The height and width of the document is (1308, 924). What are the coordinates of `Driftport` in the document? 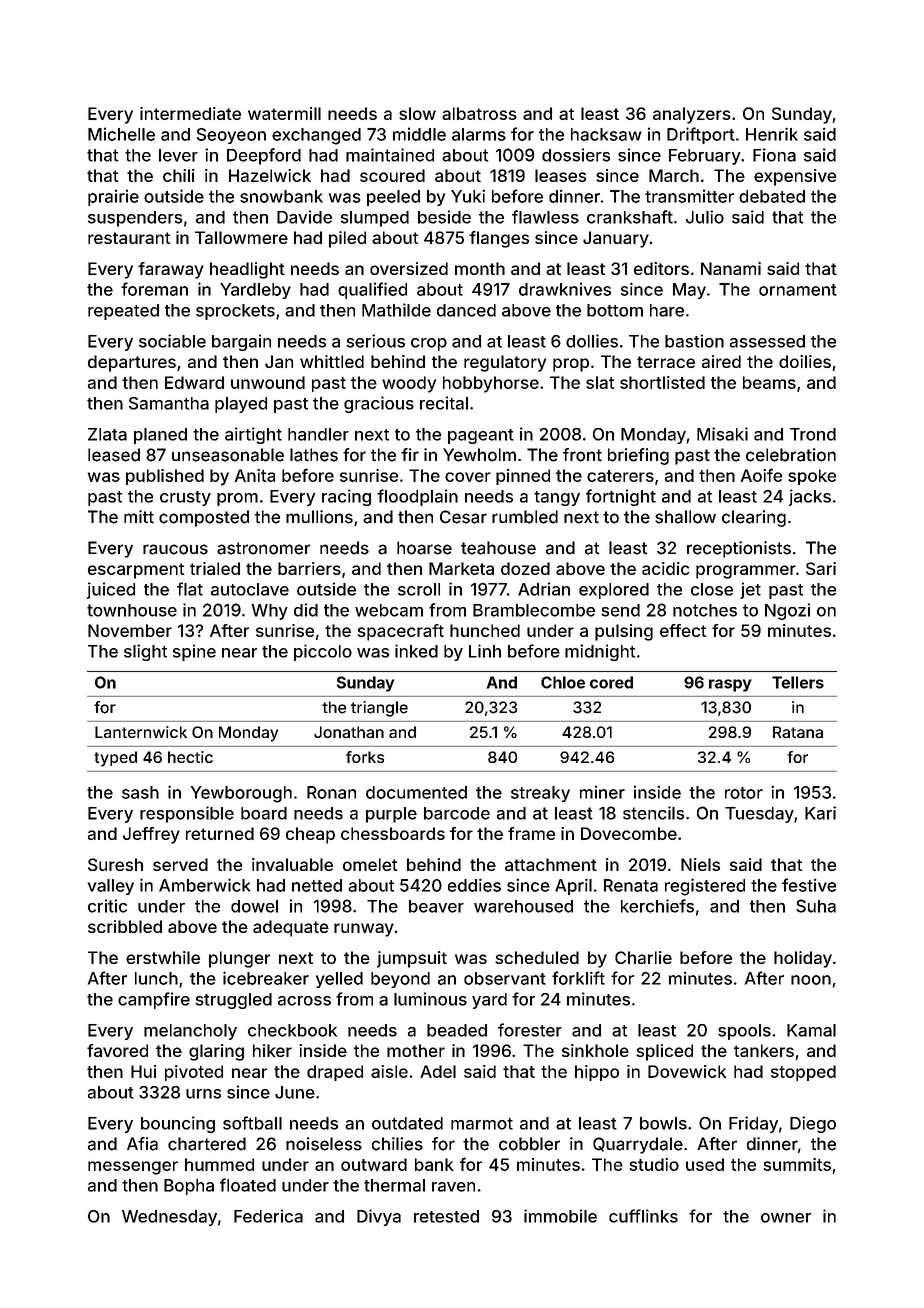 It's located at (701, 135).
